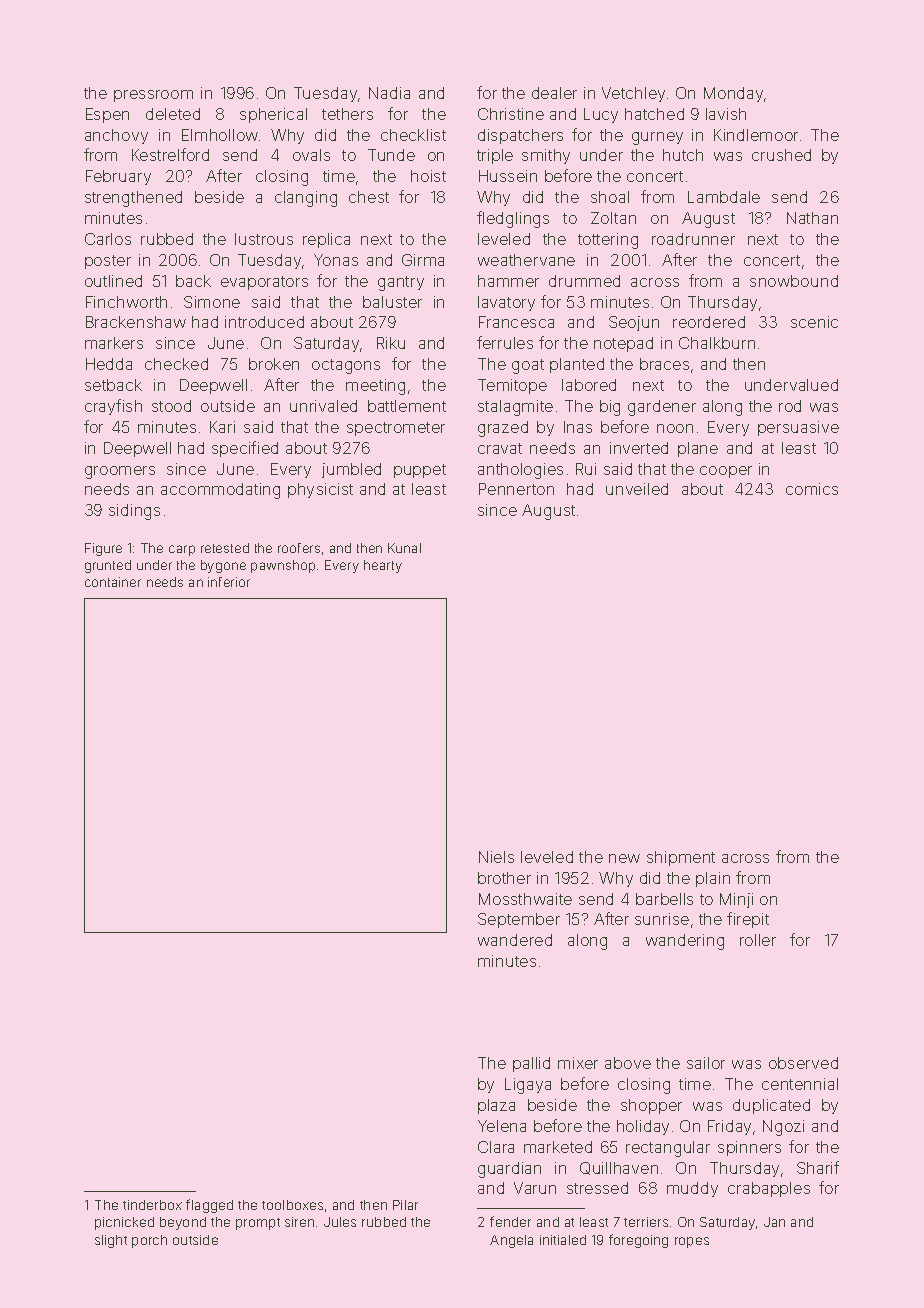 The height and width of the screenshot is (1308, 924). What do you see at coordinates (496, 857) in the screenshot?
I see `Niels` at bounding box center [496, 857].
